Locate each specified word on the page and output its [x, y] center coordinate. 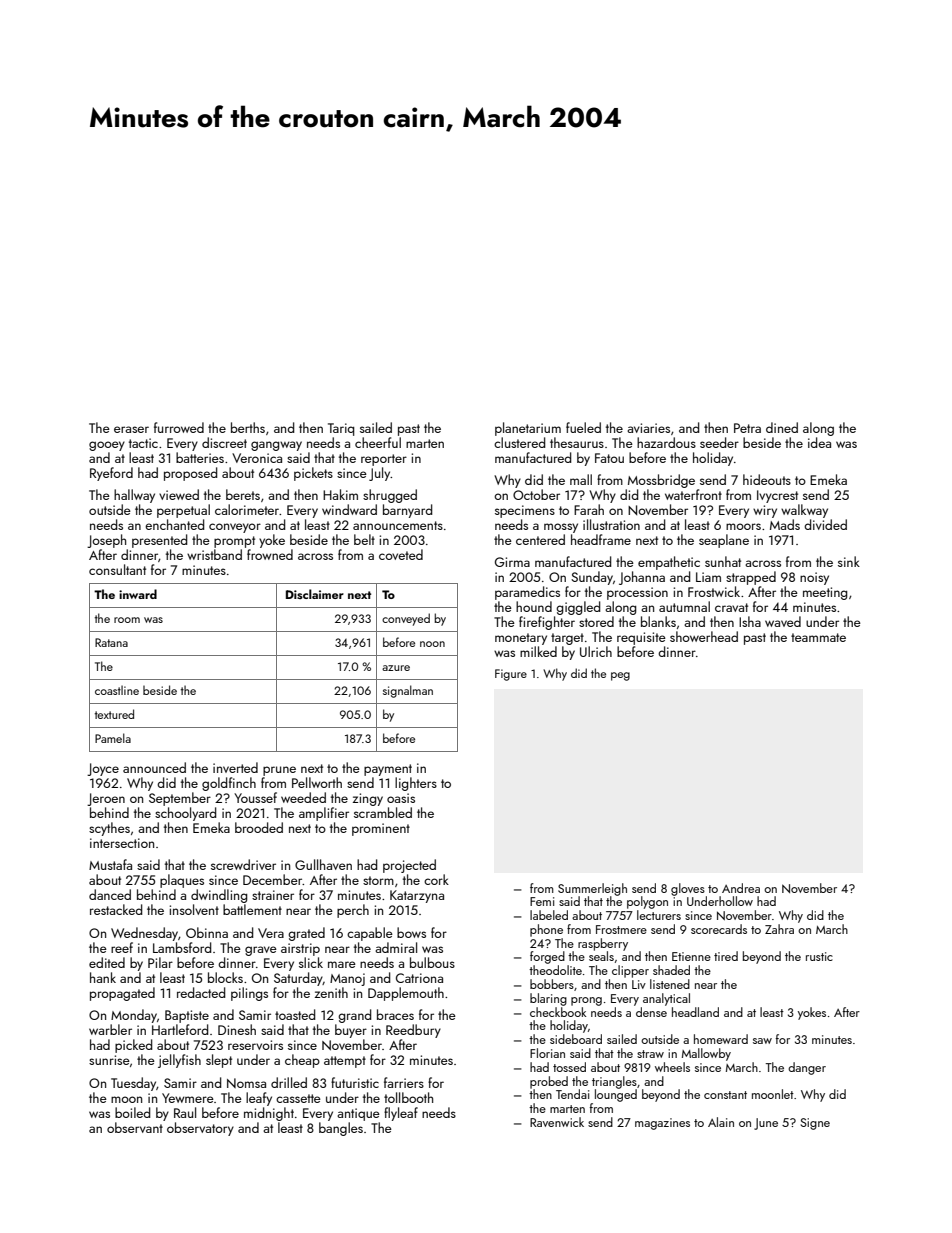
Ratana [111, 642]
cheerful [378, 442]
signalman [408, 691]
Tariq [341, 429]
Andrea [741, 888]
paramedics [527, 593]
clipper [630, 971]
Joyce [103, 769]
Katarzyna [417, 896]
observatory [200, 1129]
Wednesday [144, 934]
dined [782, 427]
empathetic [669, 563]
